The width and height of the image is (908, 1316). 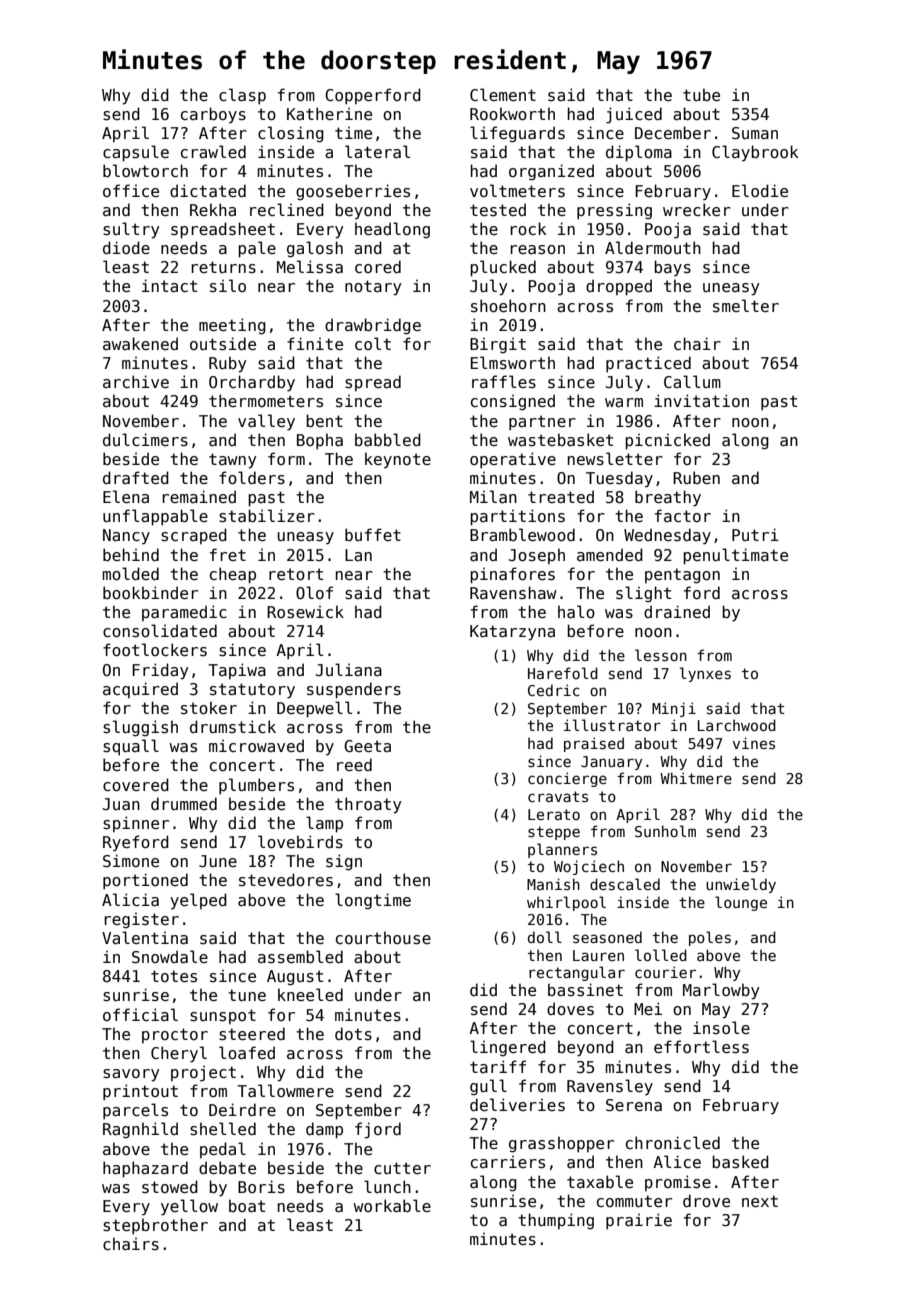 What do you see at coordinates (503, 94) in the image?
I see `Clement` at bounding box center [503, 94].
